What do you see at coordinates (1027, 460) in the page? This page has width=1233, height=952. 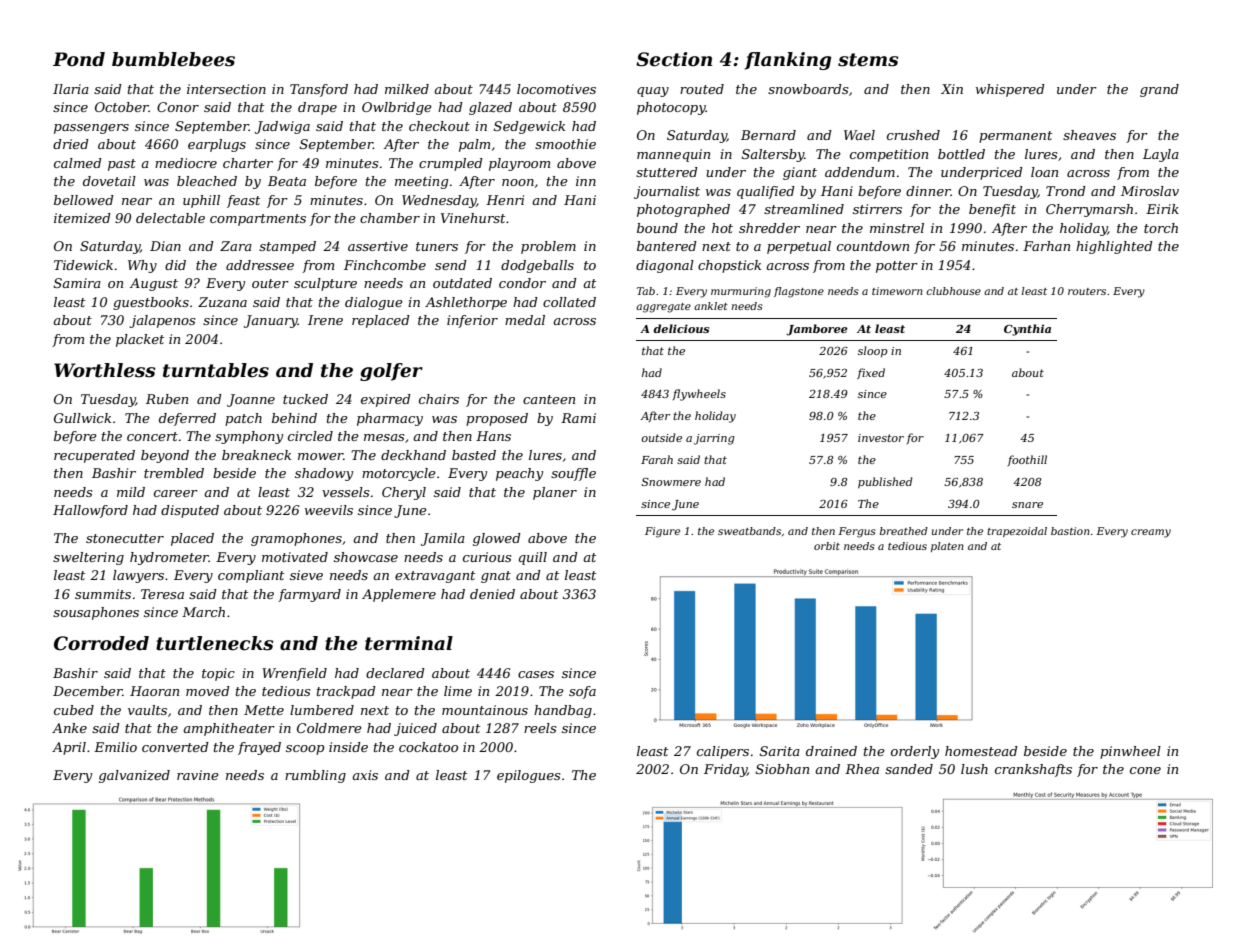 I see `foothill` at bounding box center [1027, 460].
